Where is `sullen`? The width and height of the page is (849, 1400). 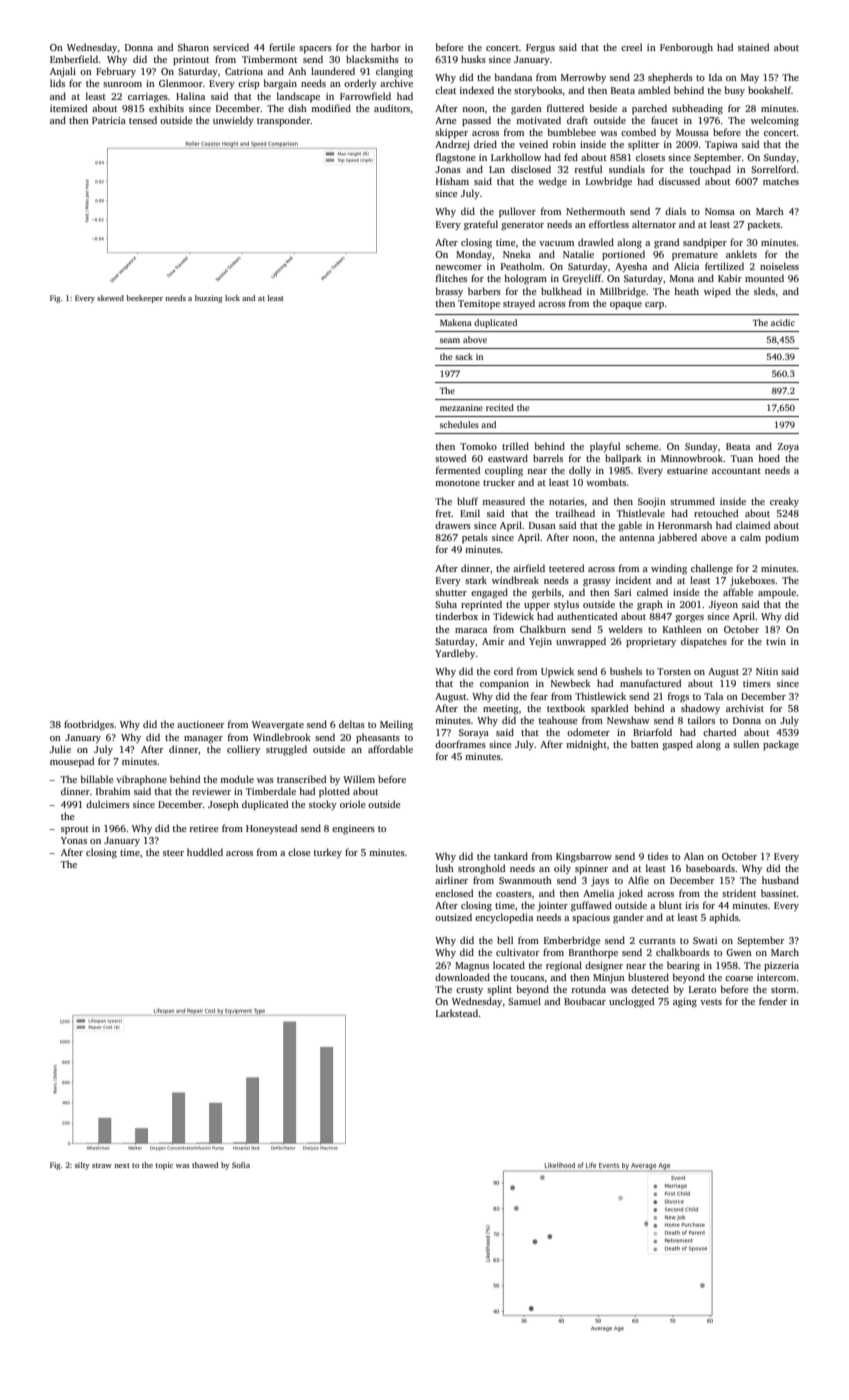 sullen is located at coordinates (746, 744).
